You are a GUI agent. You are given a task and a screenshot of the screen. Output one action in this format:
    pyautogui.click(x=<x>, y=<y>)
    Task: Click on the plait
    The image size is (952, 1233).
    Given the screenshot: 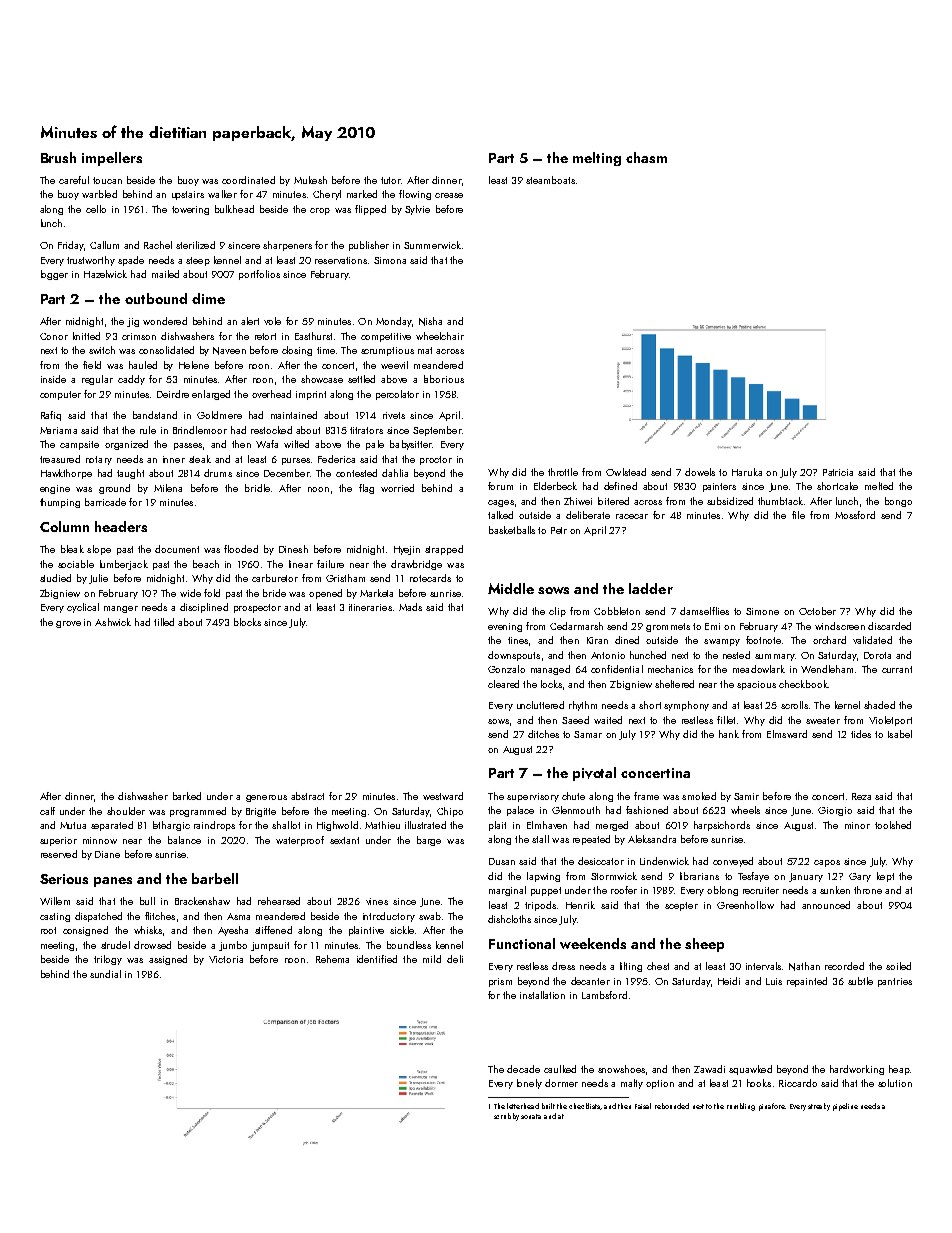 What is the action you would take?
    pyautogui.click(x=497, y=826)
